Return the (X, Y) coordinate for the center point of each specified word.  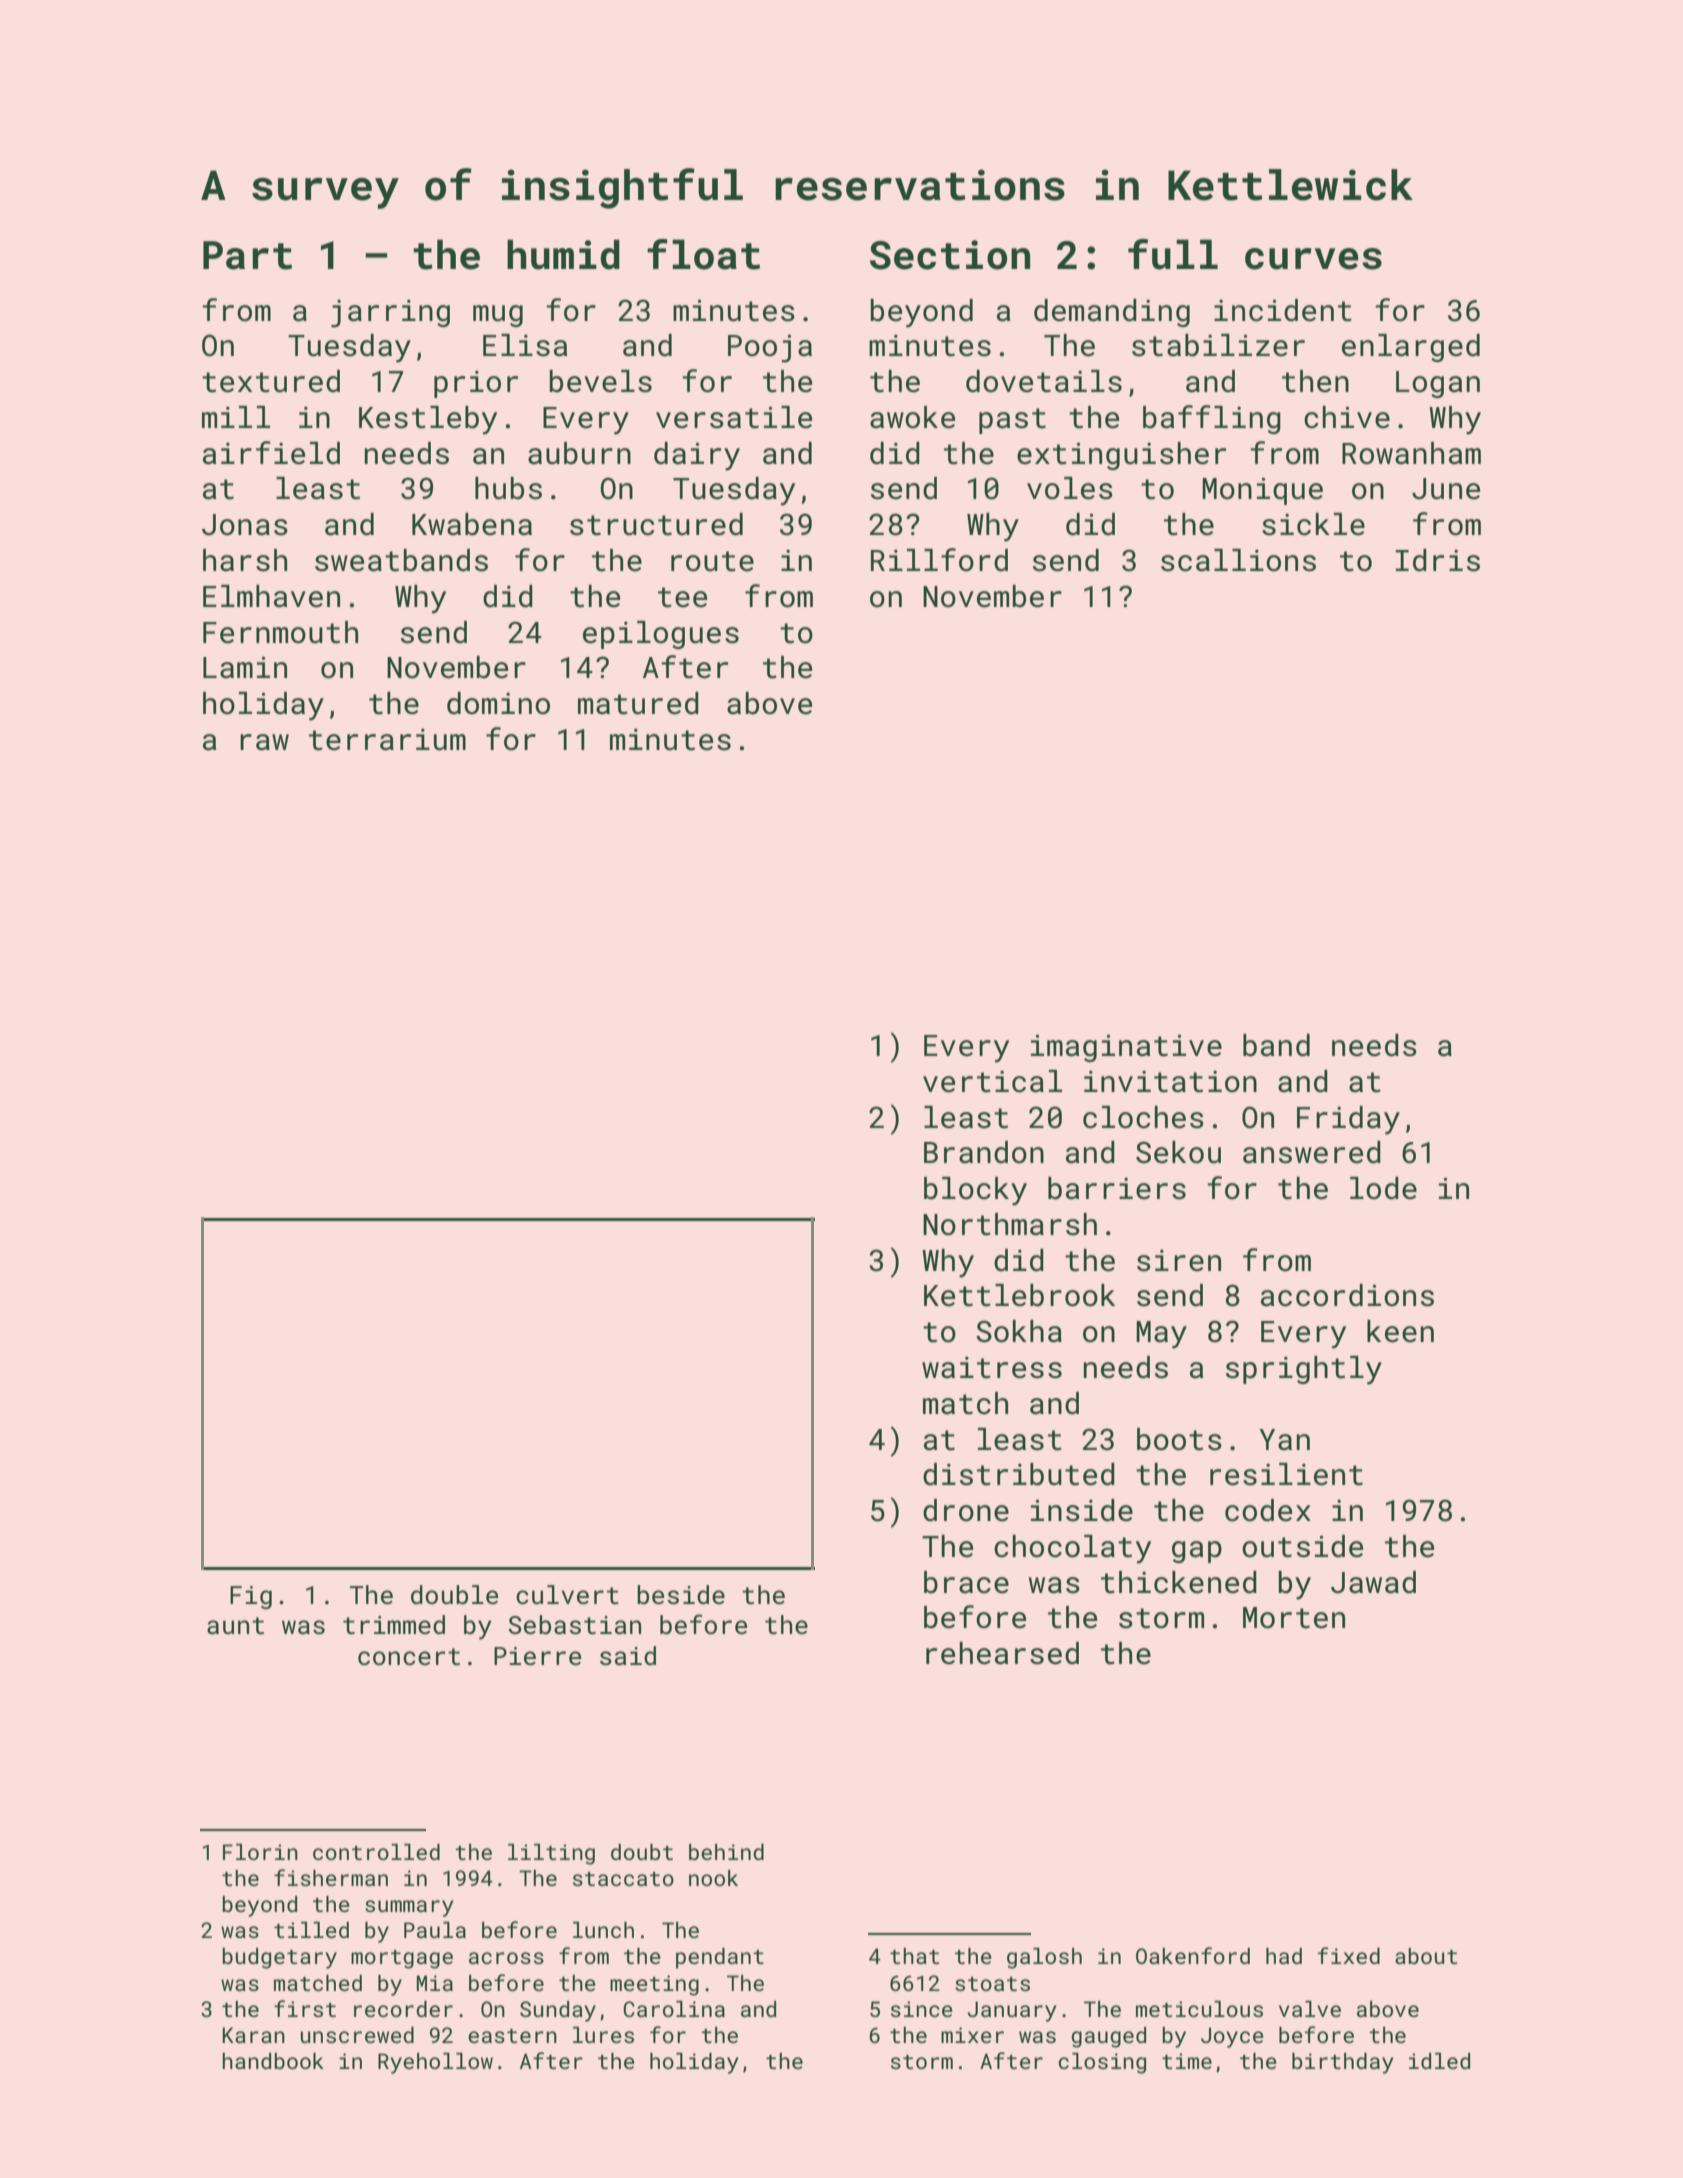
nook (713, 1878)
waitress (992, 1368)
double (454, 1595)
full (1173, 254)
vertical (992, 1081)
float (703, 254)
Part (247, 255)
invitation (1170, 1082)
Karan (253, 2035)
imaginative (1126, 1048)
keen (1400, 1331)
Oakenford (1193, 1955)
